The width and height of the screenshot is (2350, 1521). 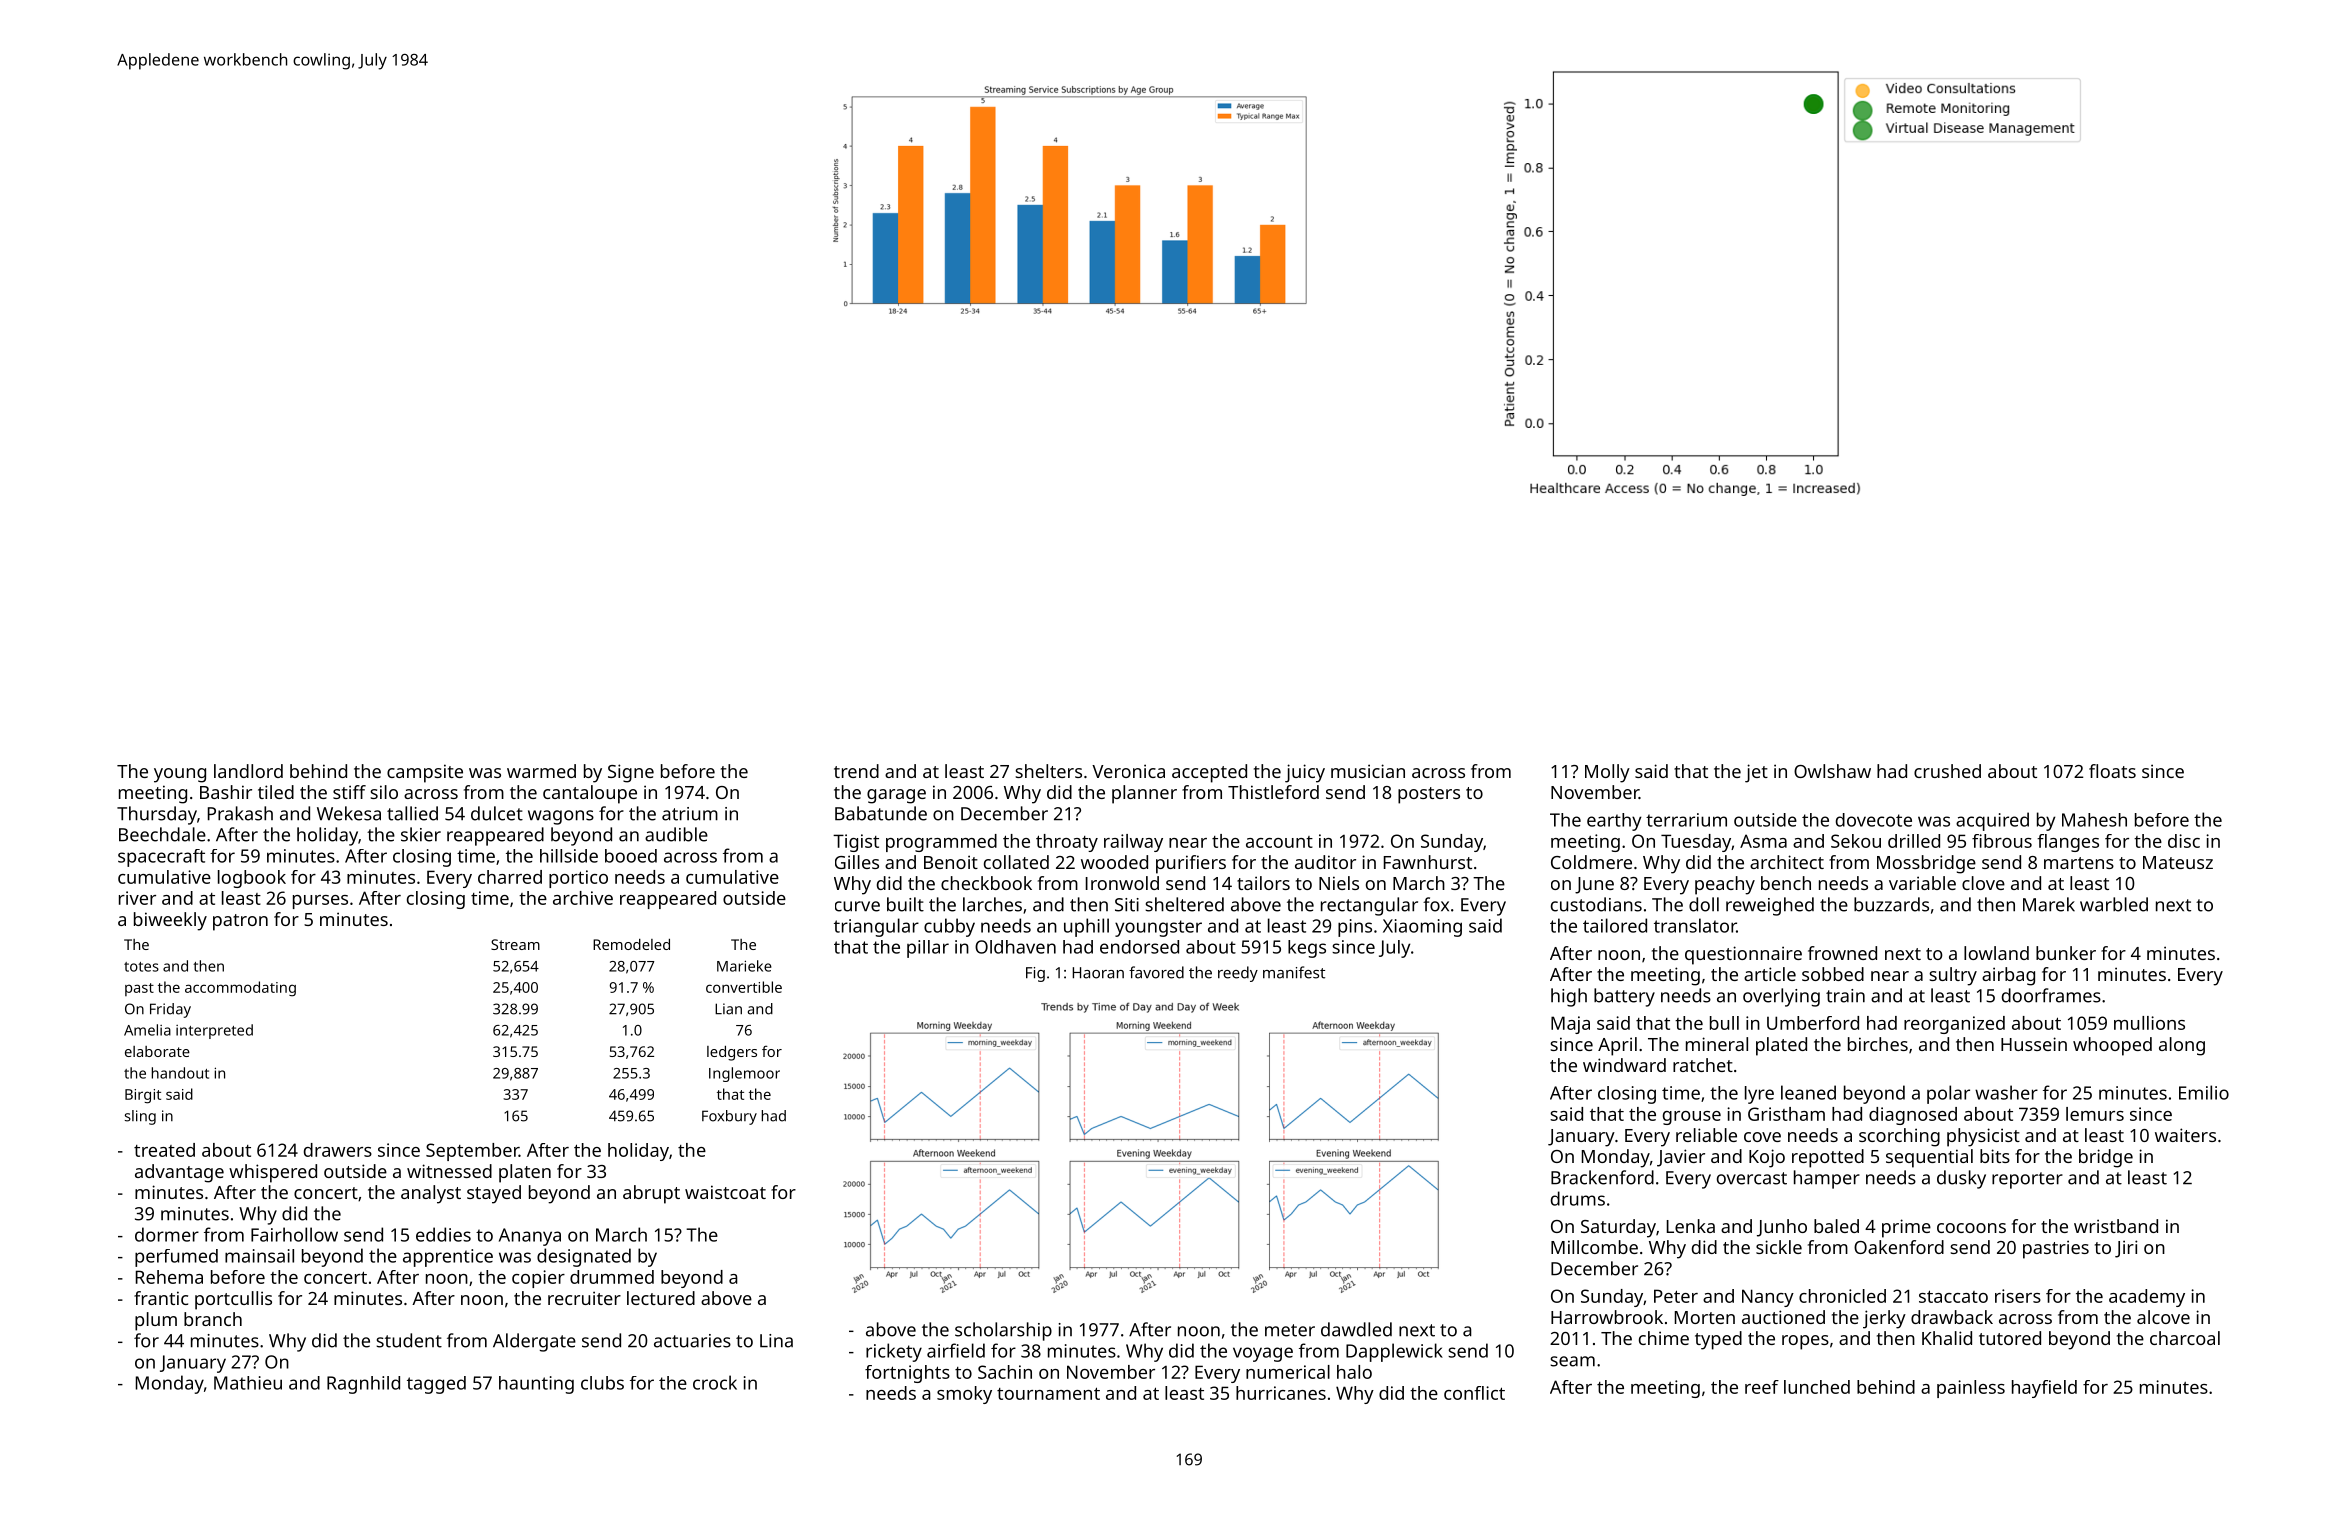 I want to click on Foxbury, so click(x=729, y=1117).
